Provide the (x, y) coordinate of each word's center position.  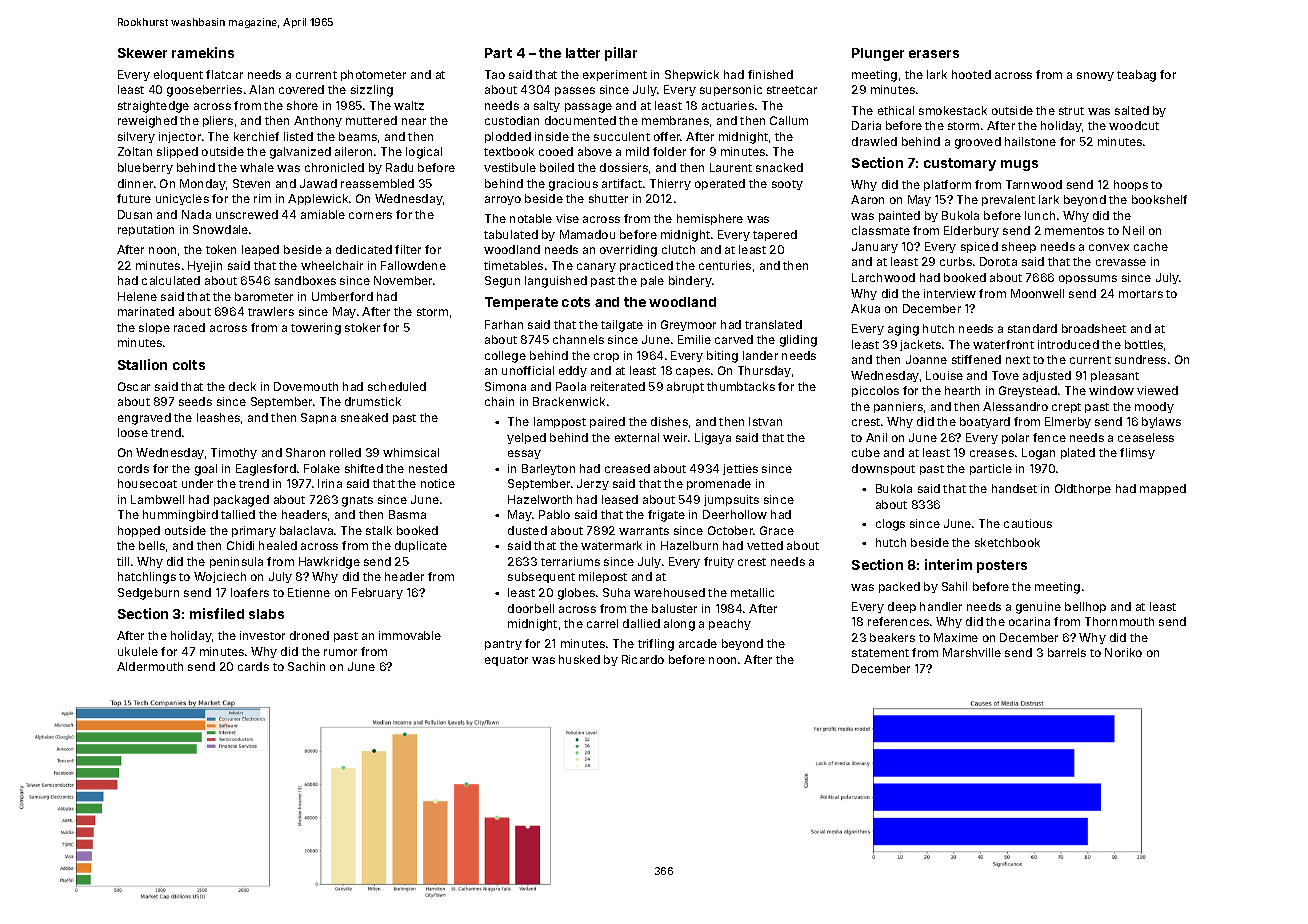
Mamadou (587, 234)
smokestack (953, 110)
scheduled (397, 386)
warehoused (669, 592)
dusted (527, 530)
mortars (1141, 294)
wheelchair (332, 265)
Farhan (504, 324)
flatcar (224, 74)
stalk (379, 530)
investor (262, 635)
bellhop (1085, 607)
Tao (495, 74)
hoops (1131, 185)
